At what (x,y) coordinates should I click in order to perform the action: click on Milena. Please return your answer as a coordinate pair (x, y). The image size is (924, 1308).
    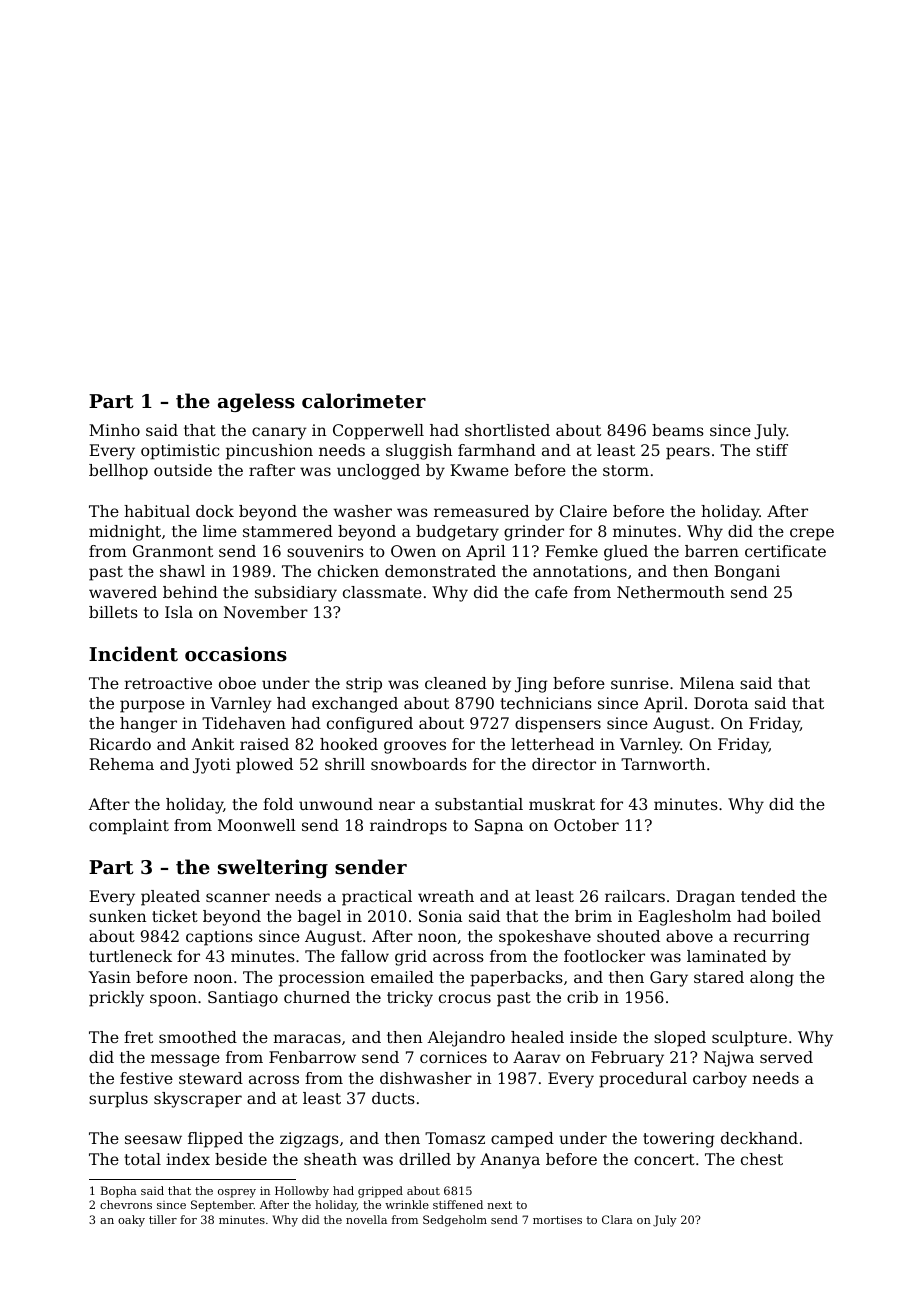
    Looking at the image, I should click on (707, 683).
